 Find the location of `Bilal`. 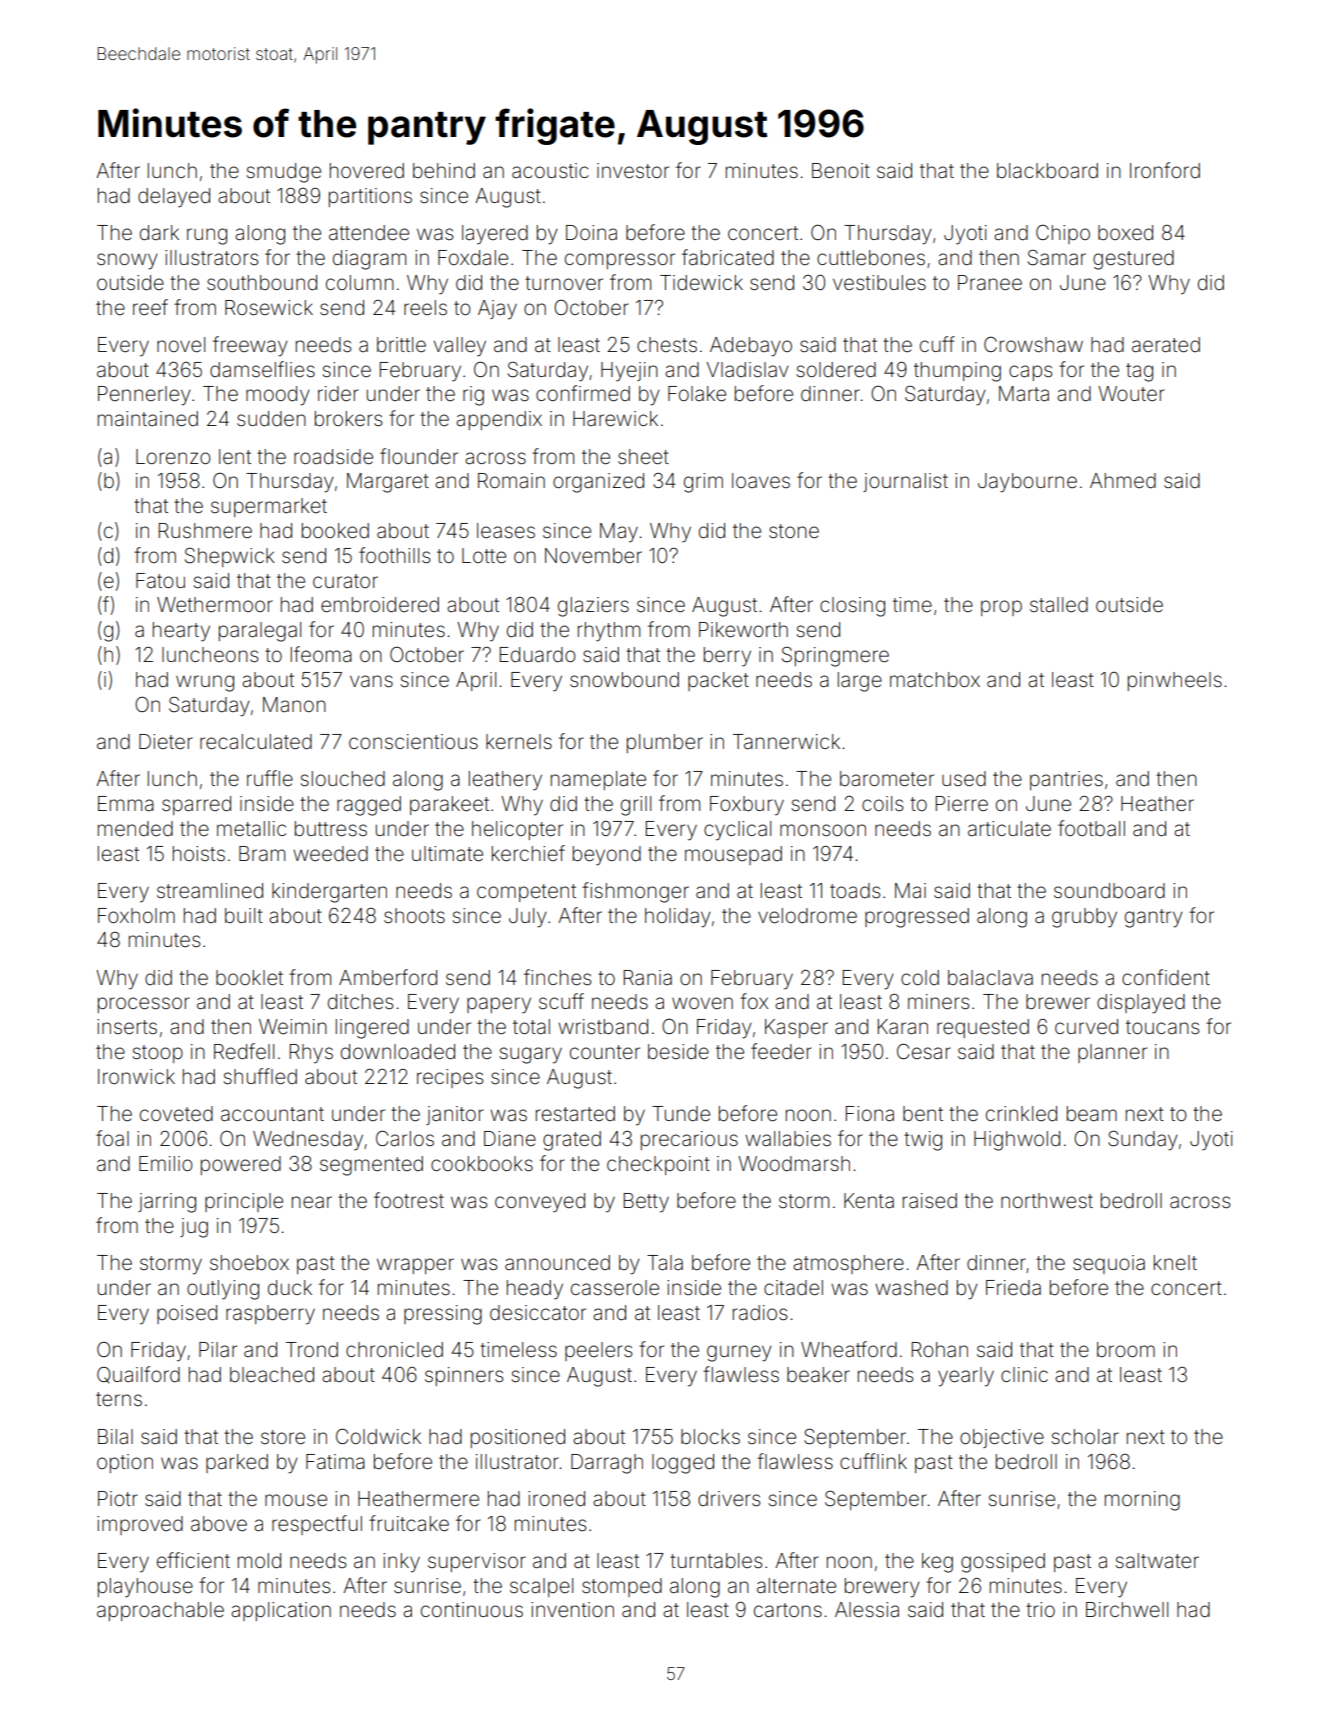

Bilal is located at coordinates (115, 1436).
